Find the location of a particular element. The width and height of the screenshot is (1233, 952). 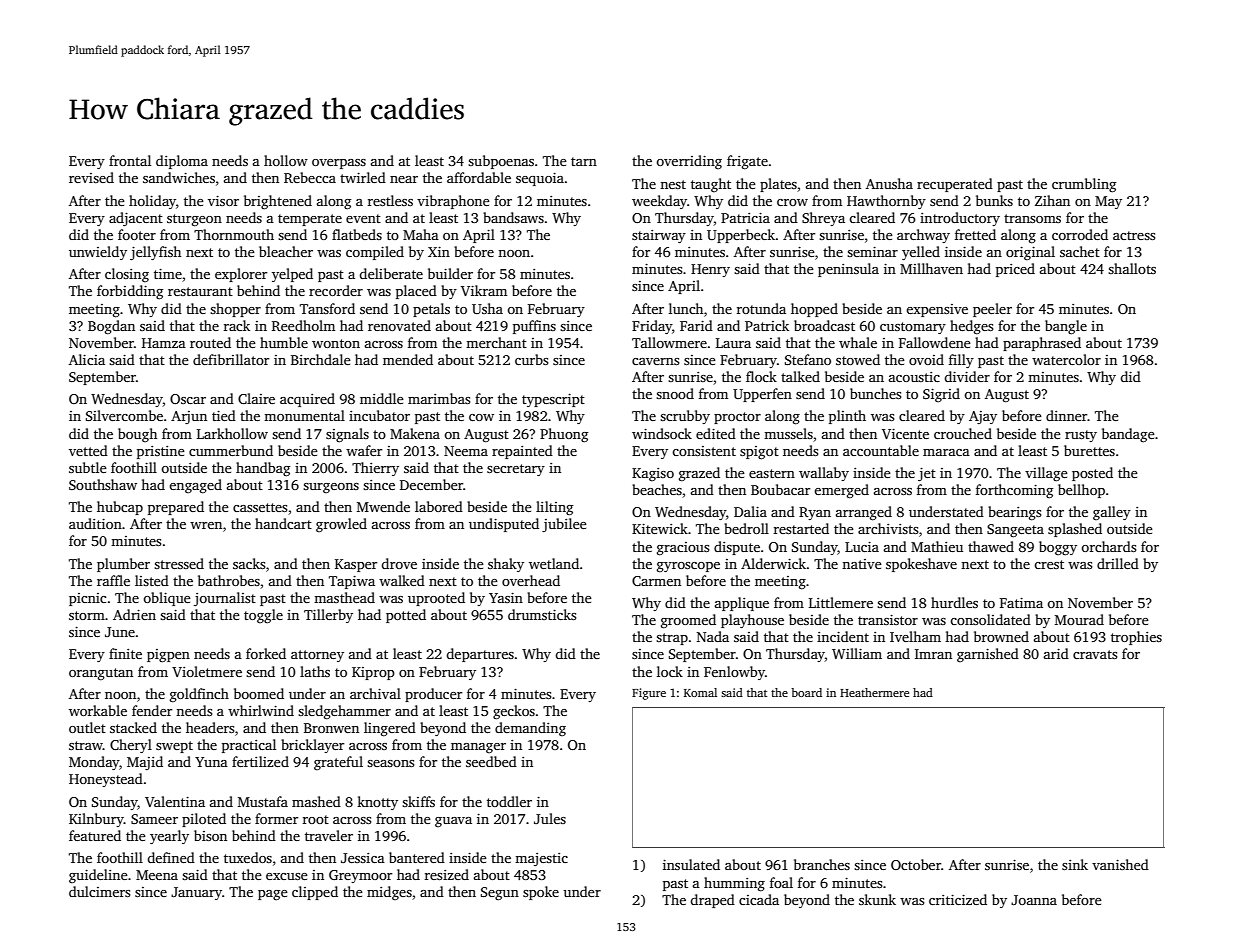

vanished is located at coordinates (1120, 864).
